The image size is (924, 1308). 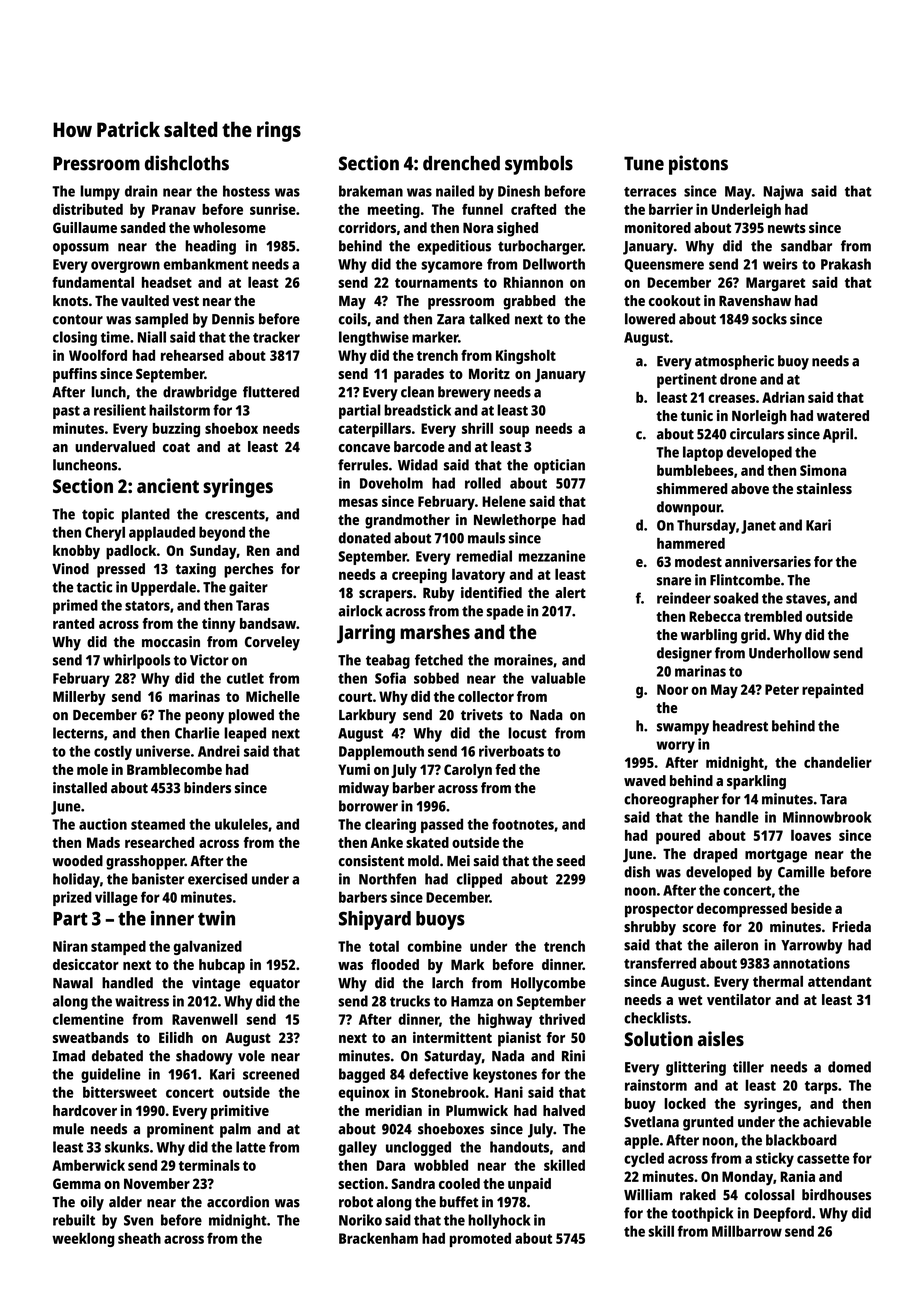 I want to click on lumpy, so click(x=100, y=192).
